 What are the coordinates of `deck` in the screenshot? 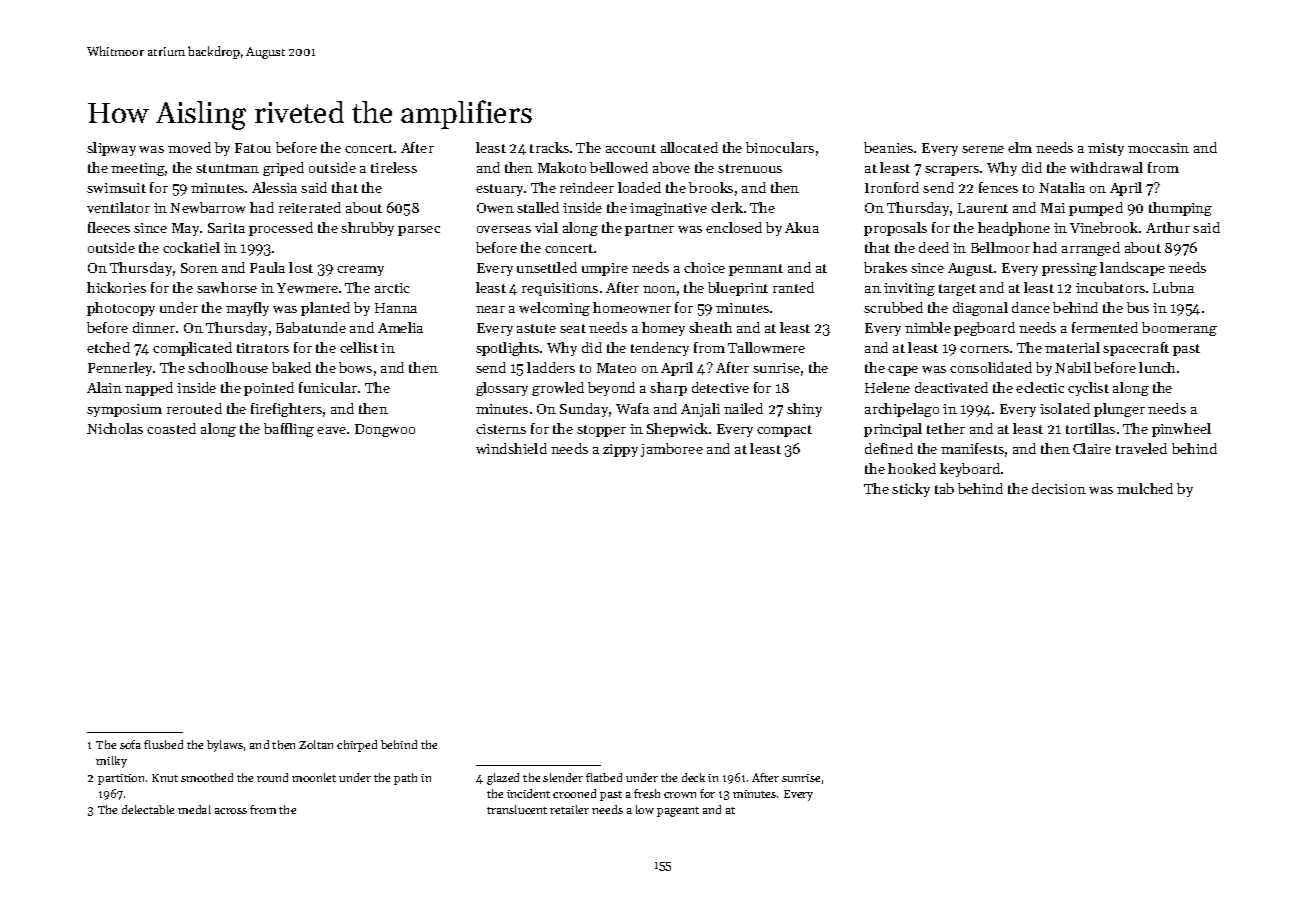 It's located at (693, 777).
